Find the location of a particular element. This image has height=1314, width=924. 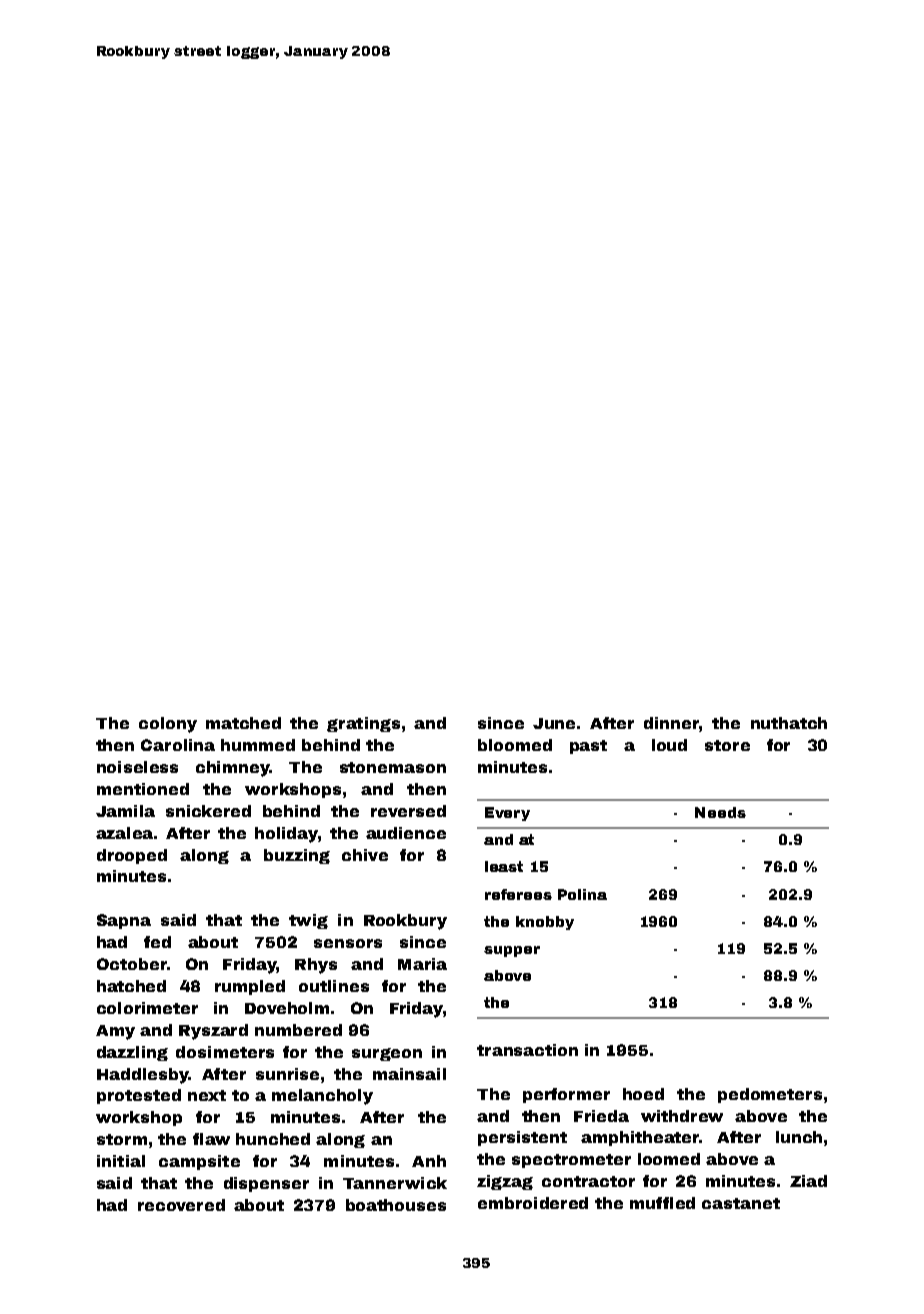

transaction is located at coordinates (527, 1050).
